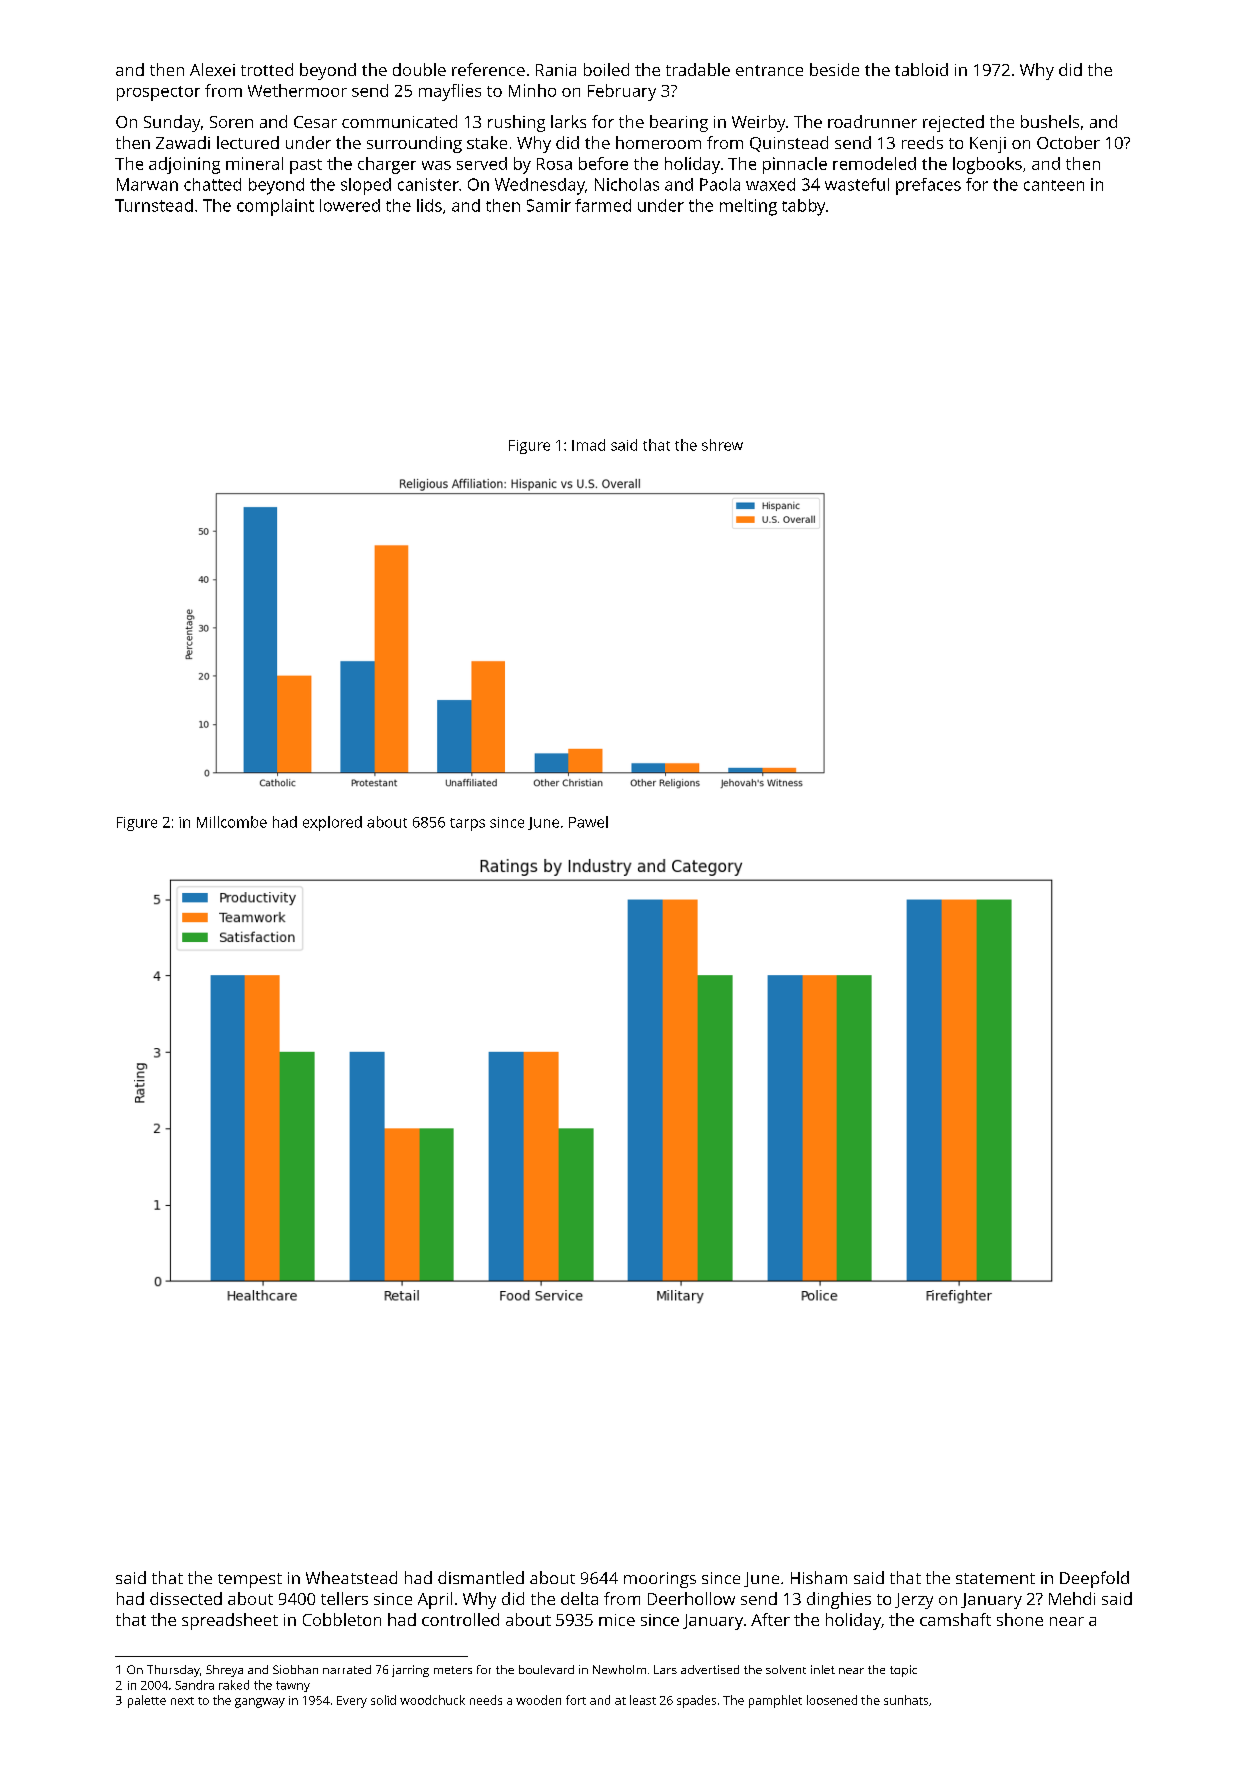  I want to click on canteen, so click(1054, 185).
